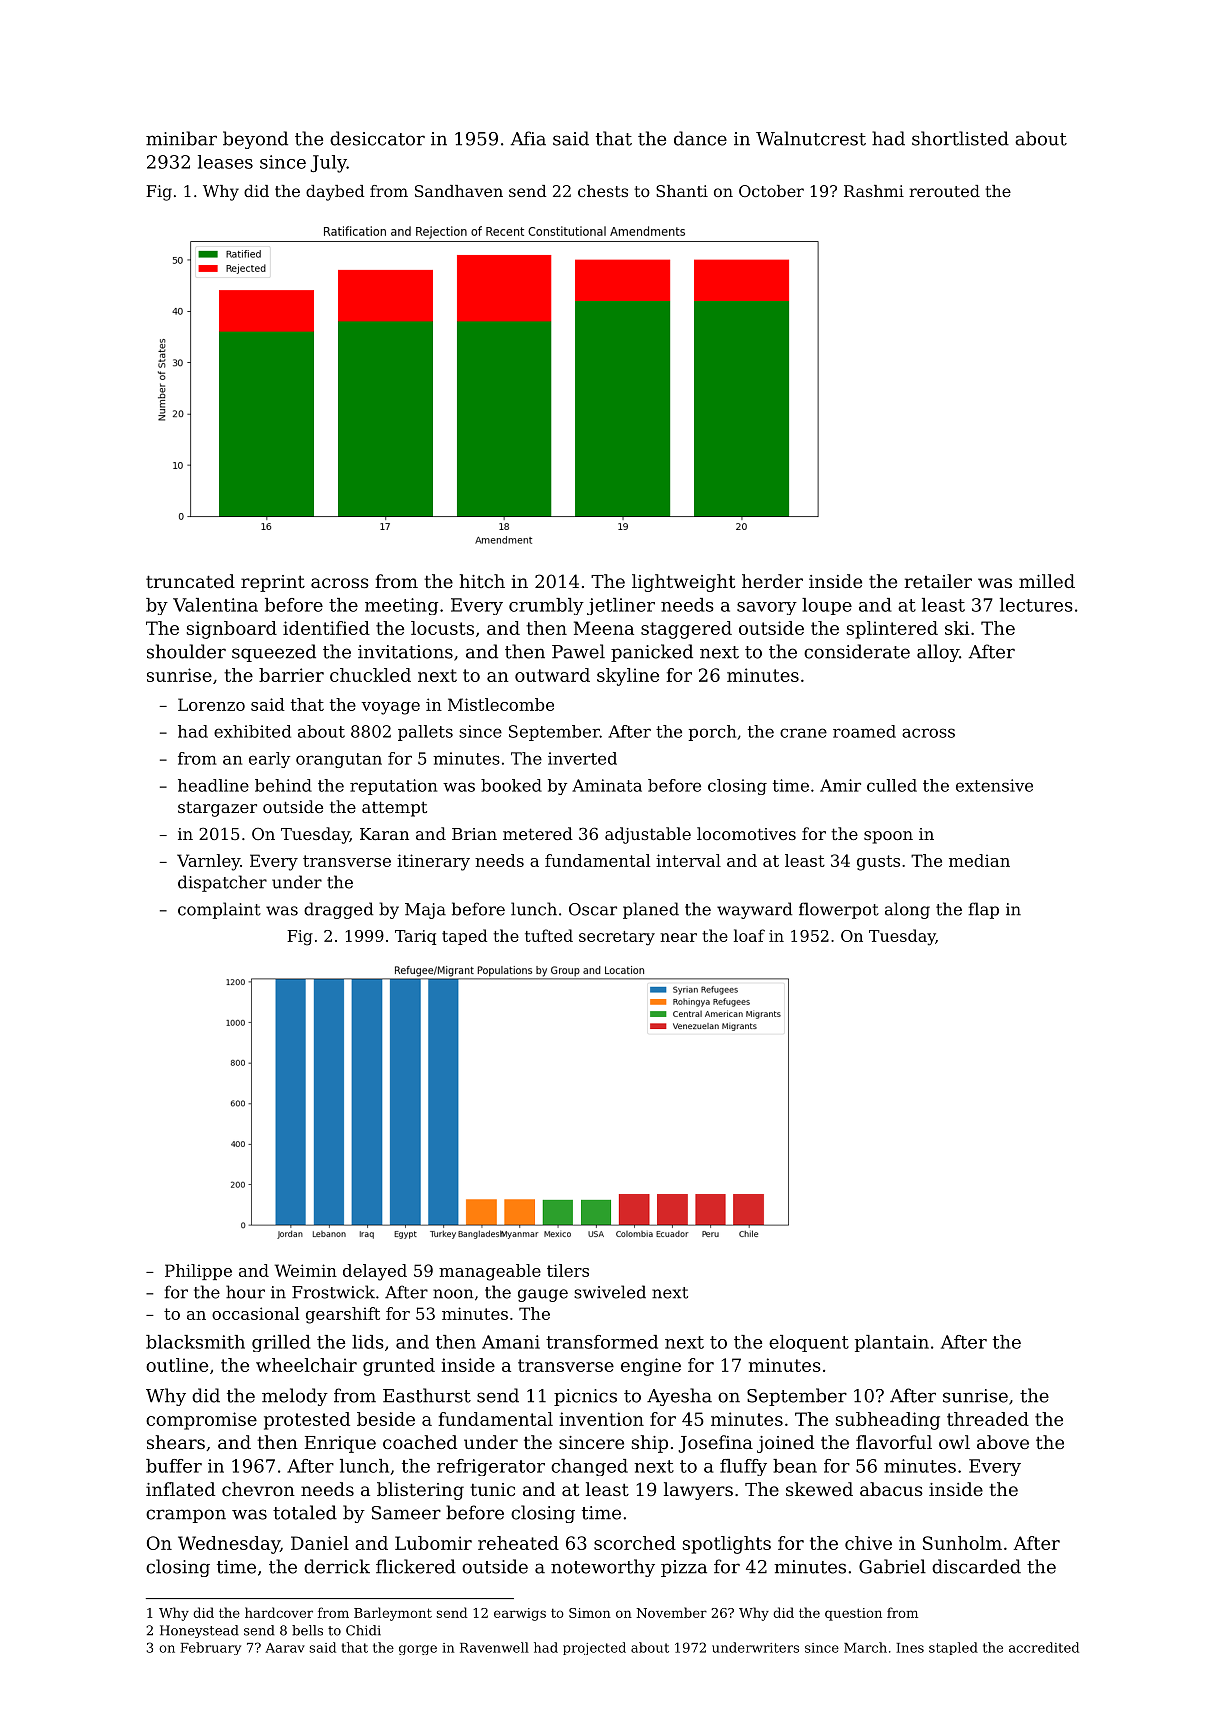 This page has height=1733, width=1226. Describe the element at coordinates (944, 191) in the page. I see `rerouted` at that location.
